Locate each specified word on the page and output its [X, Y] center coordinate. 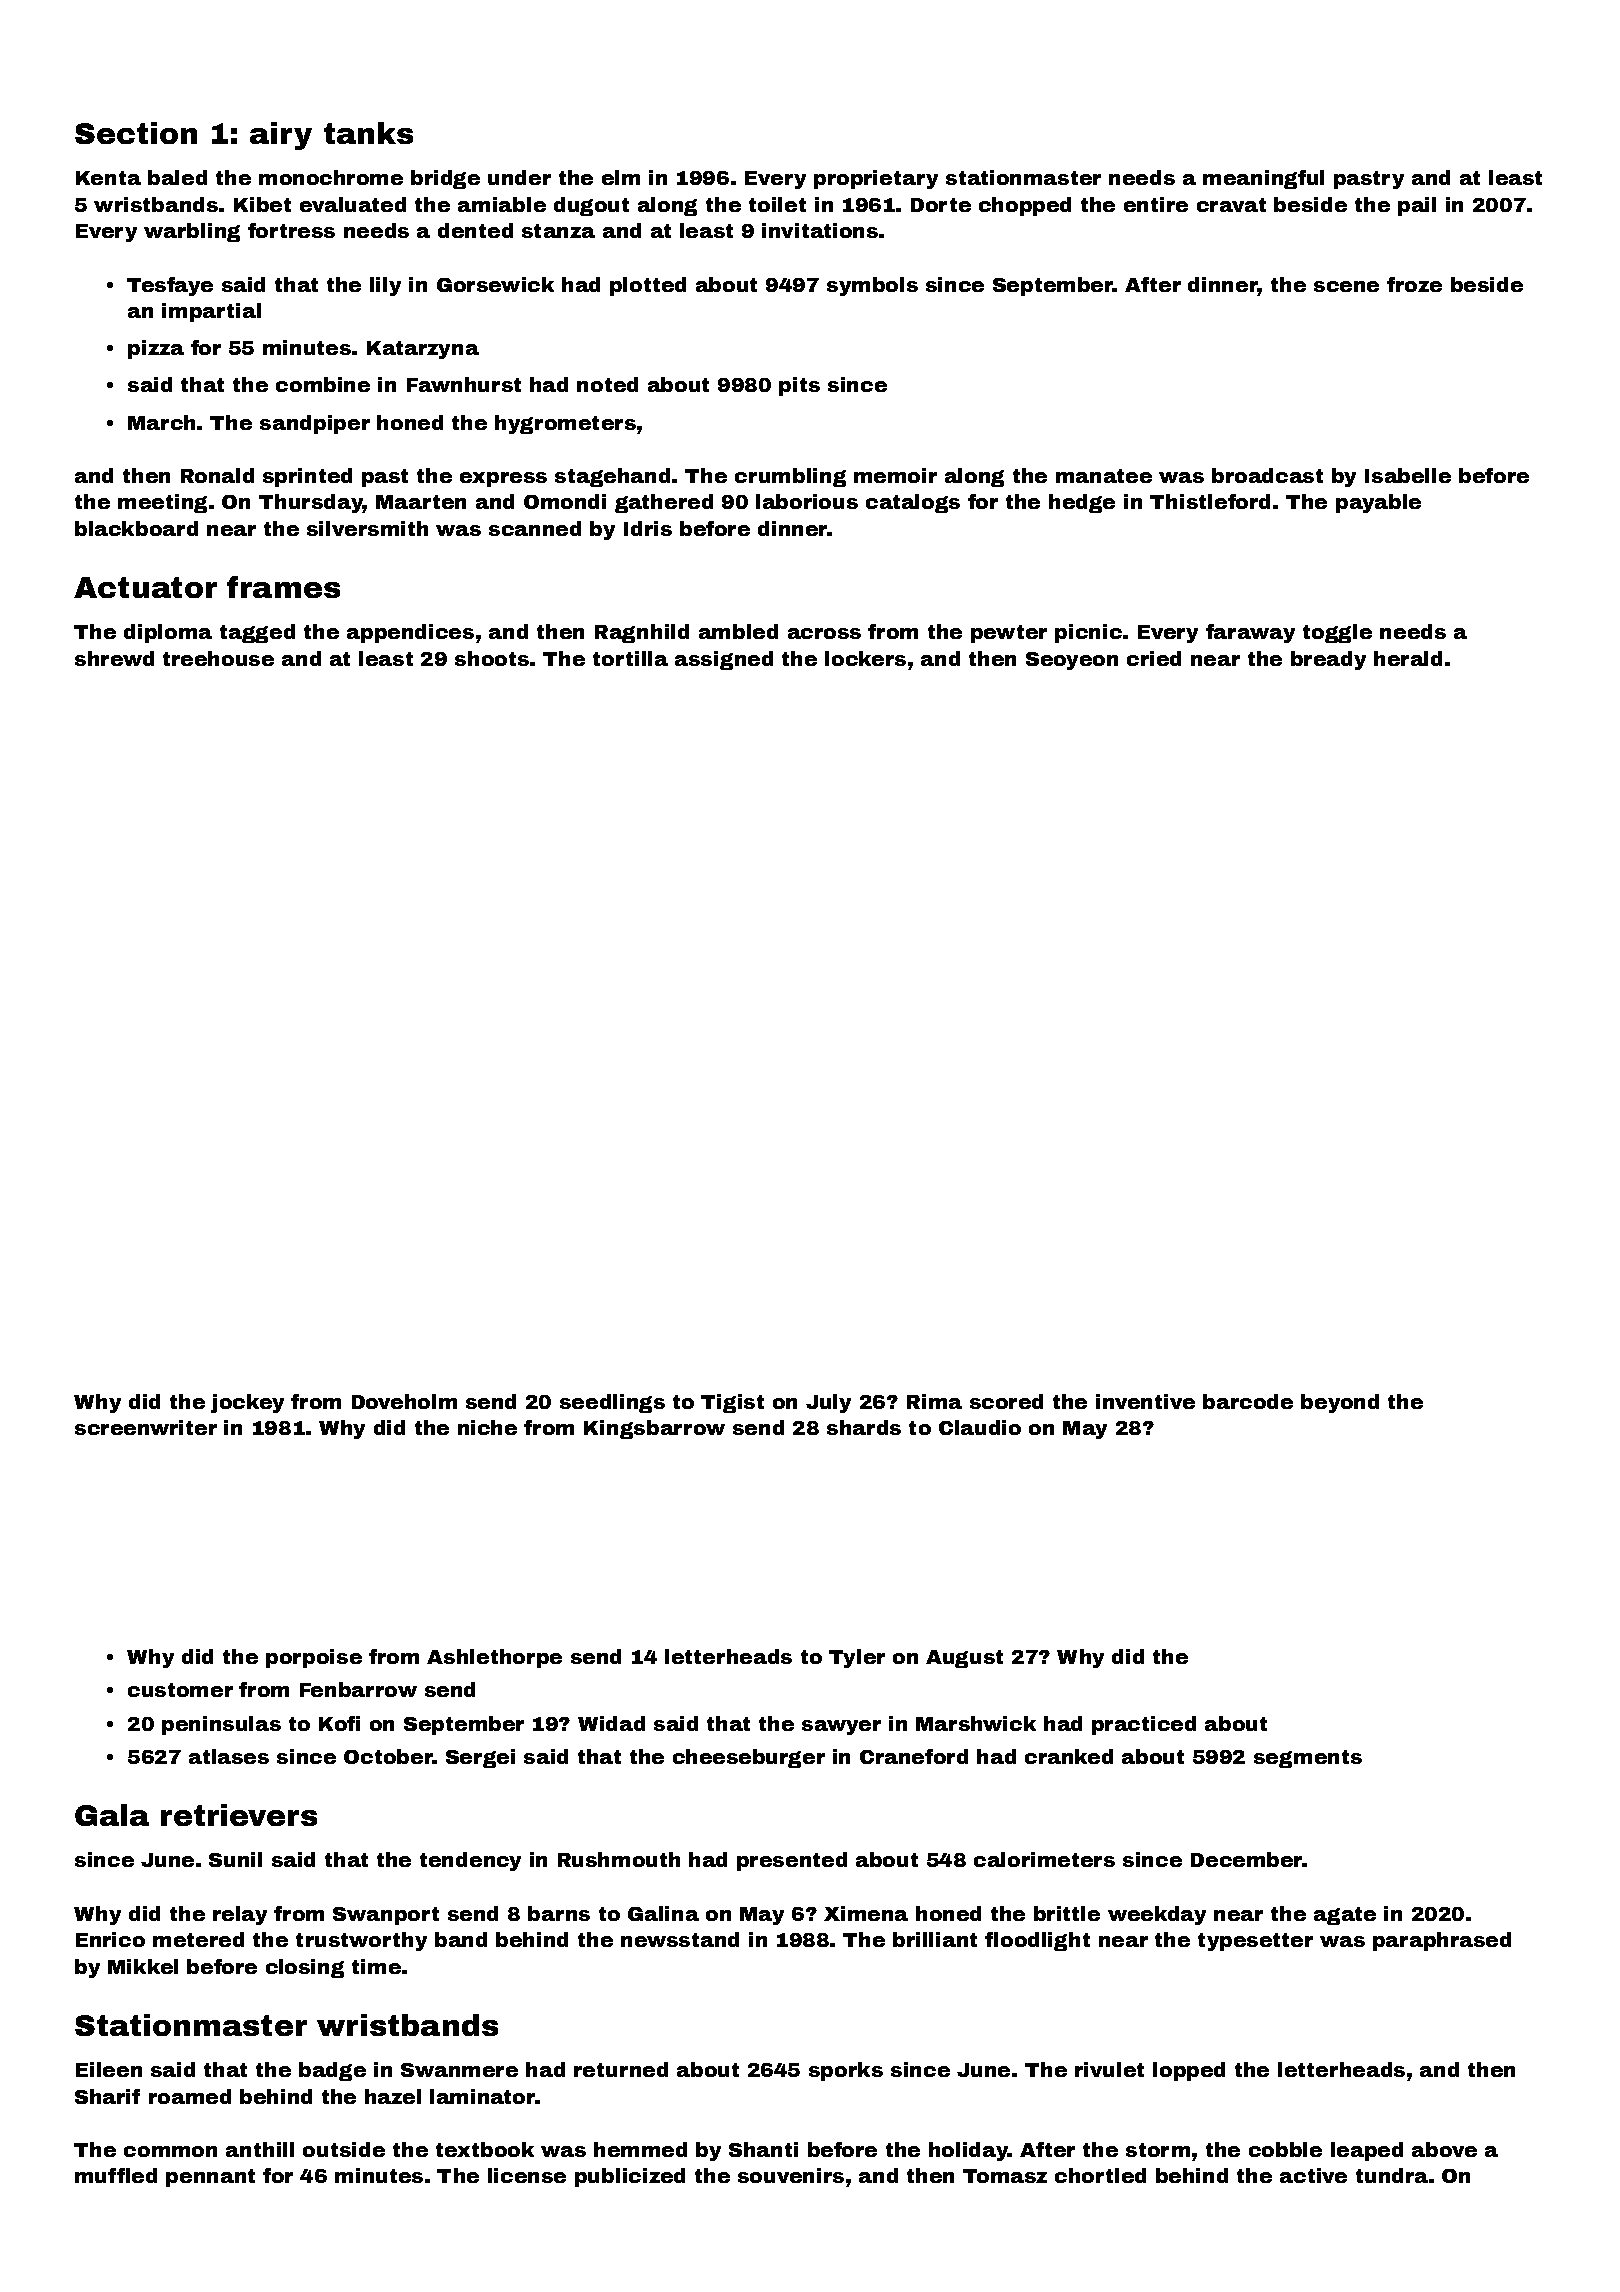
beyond [1340, 1403]
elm [621, 177]
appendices [410, 633]
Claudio [980, 1427]
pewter [1009, 634]
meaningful [1263, 179]
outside [344, 2149]
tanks [368, 133]
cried [1154, 658]
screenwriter [146, 1427]
